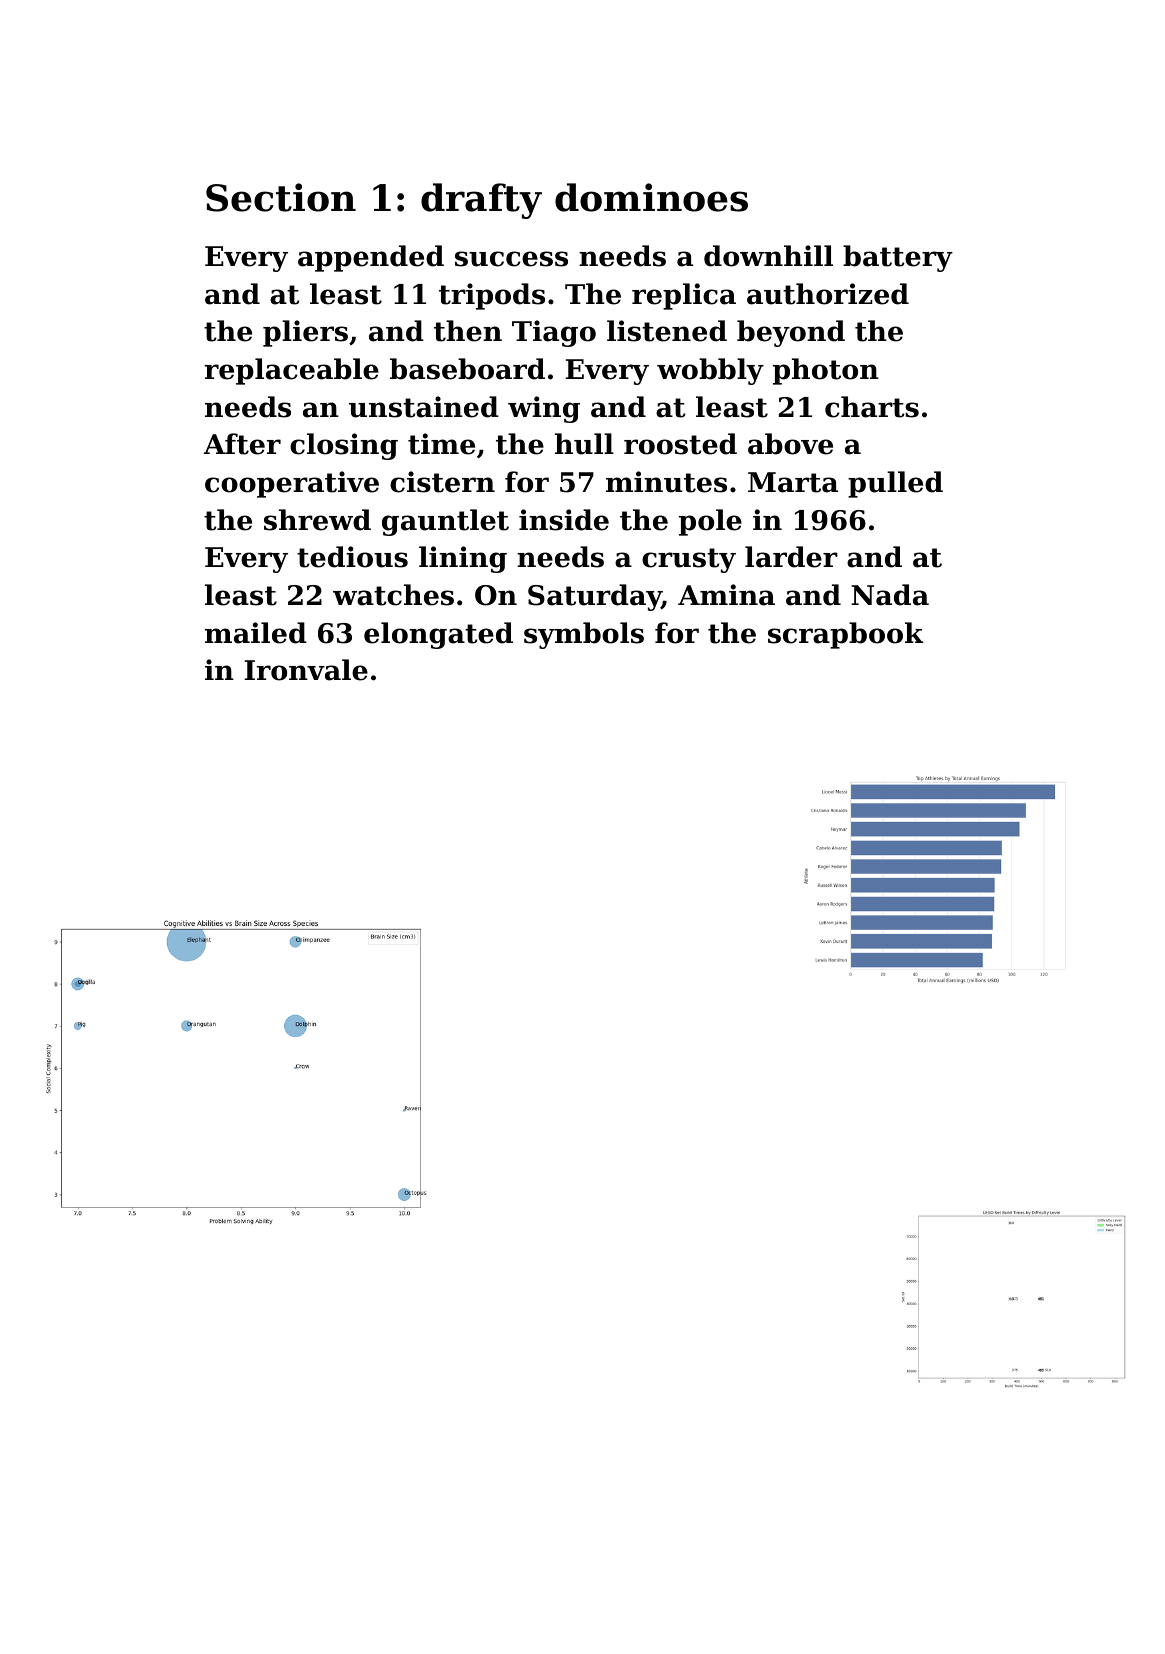 Image resolution: width=1165 pixels, height=1654 pixels. Describe the element at coordinates (292, 484) in the image. I see `cooperative` at that location.
